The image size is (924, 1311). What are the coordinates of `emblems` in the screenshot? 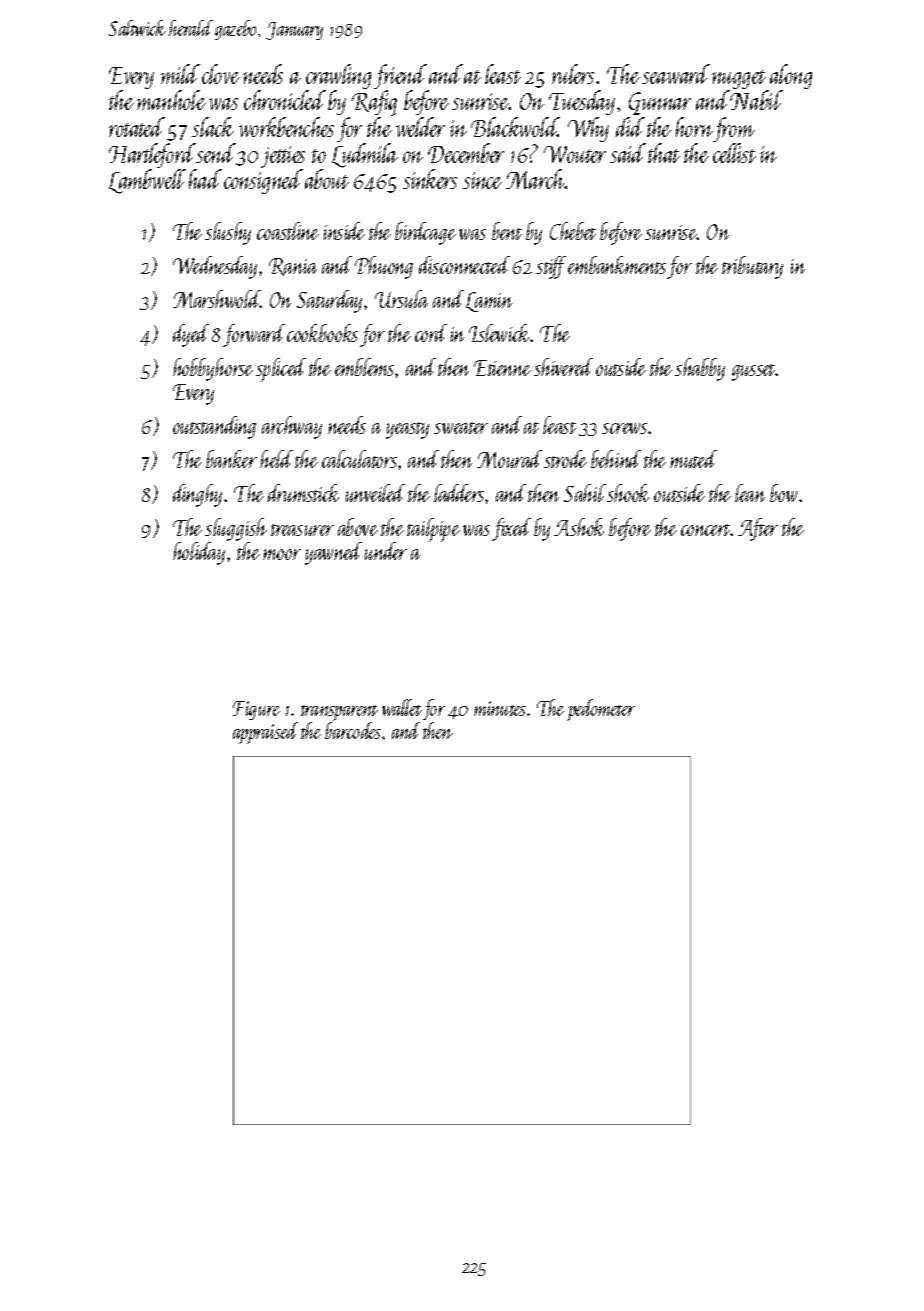 It's located at (364, 367).
